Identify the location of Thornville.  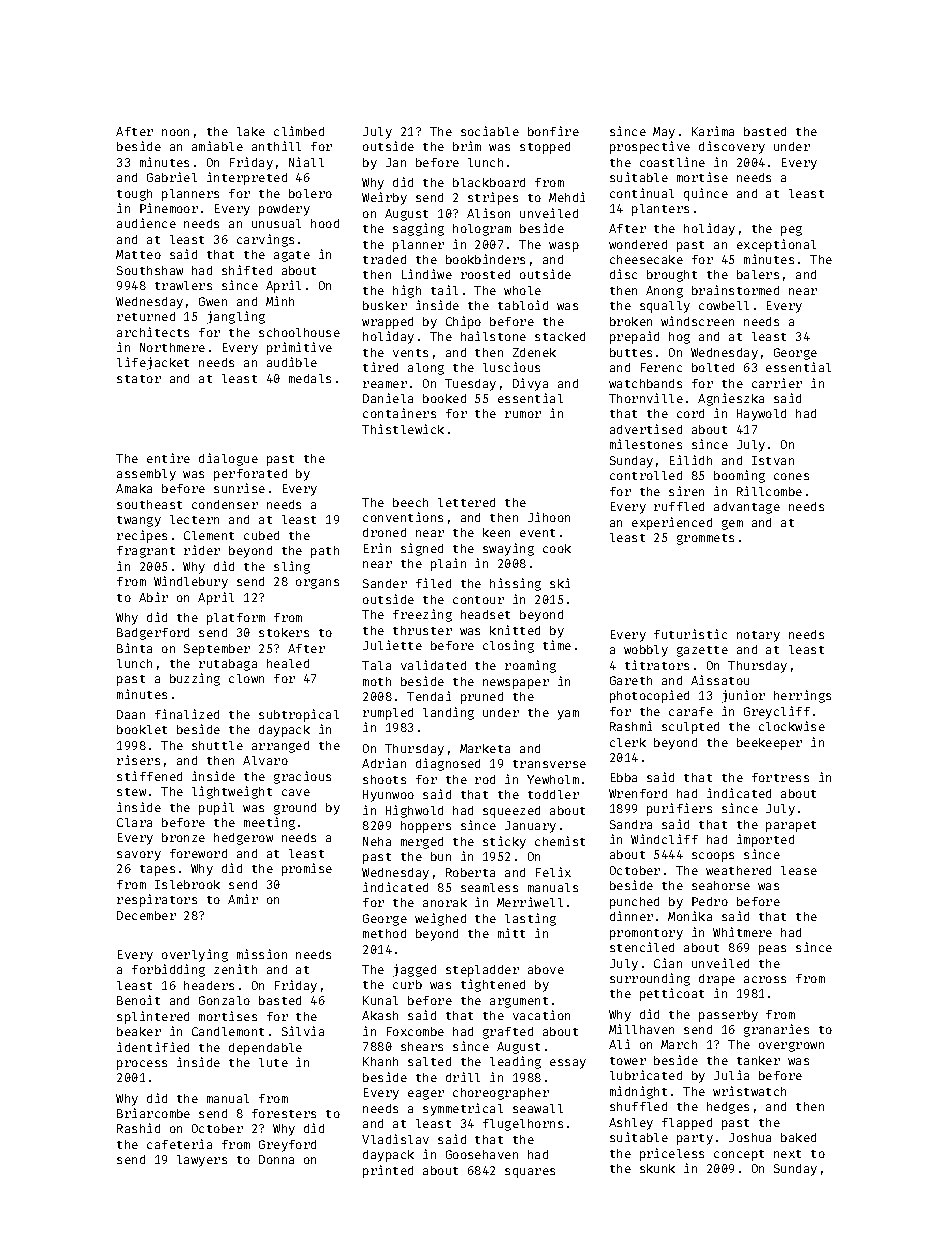
(646, 398).
